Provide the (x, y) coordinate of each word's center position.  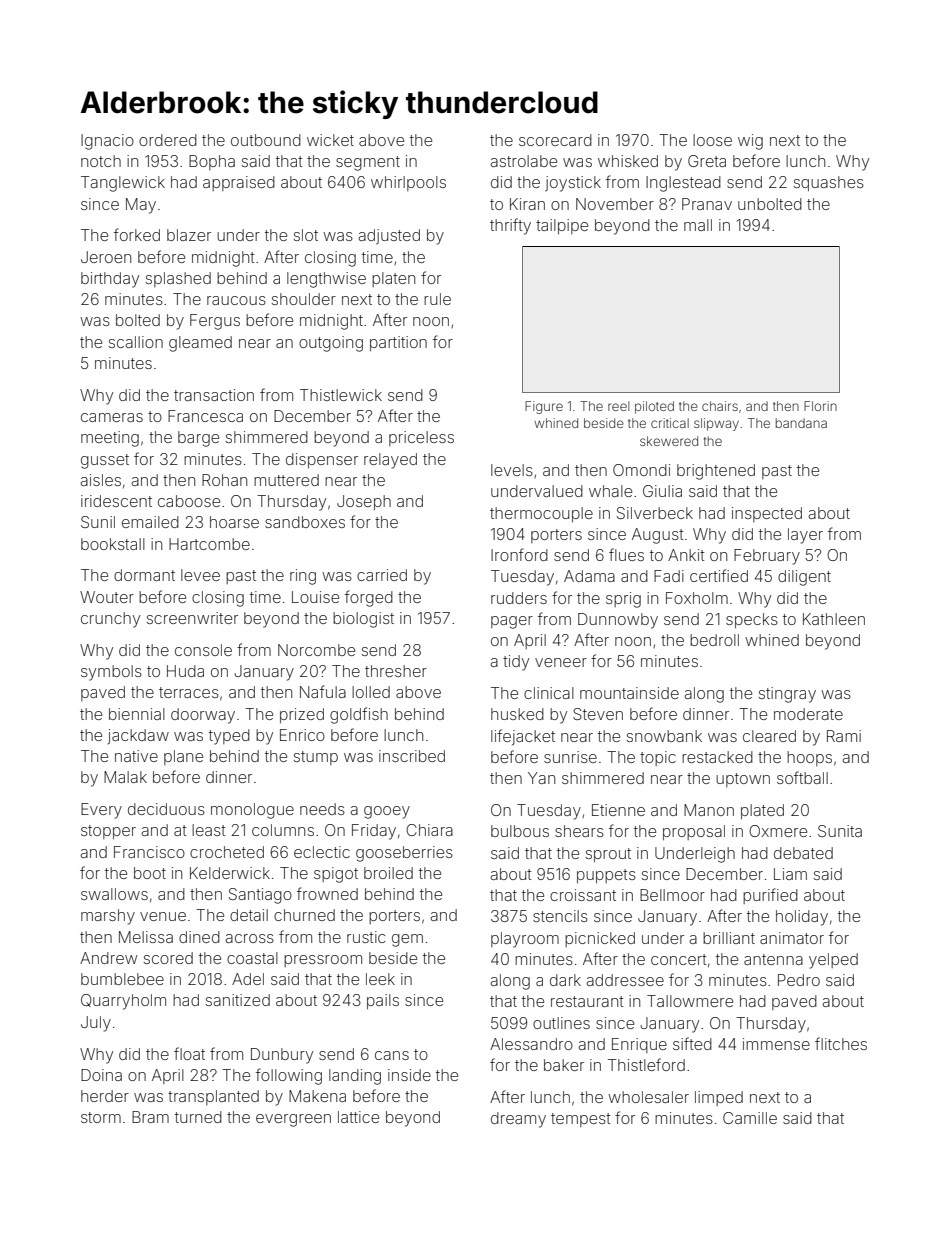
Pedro (799, 980)
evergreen (293, 1120)
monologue (252, 811)
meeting (110, 439)
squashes (829, 183)
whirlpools (408, 183)
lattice (358, 1117)
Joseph (364, 502)
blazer (189, 235)
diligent (804, 578)
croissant (583, 895)
